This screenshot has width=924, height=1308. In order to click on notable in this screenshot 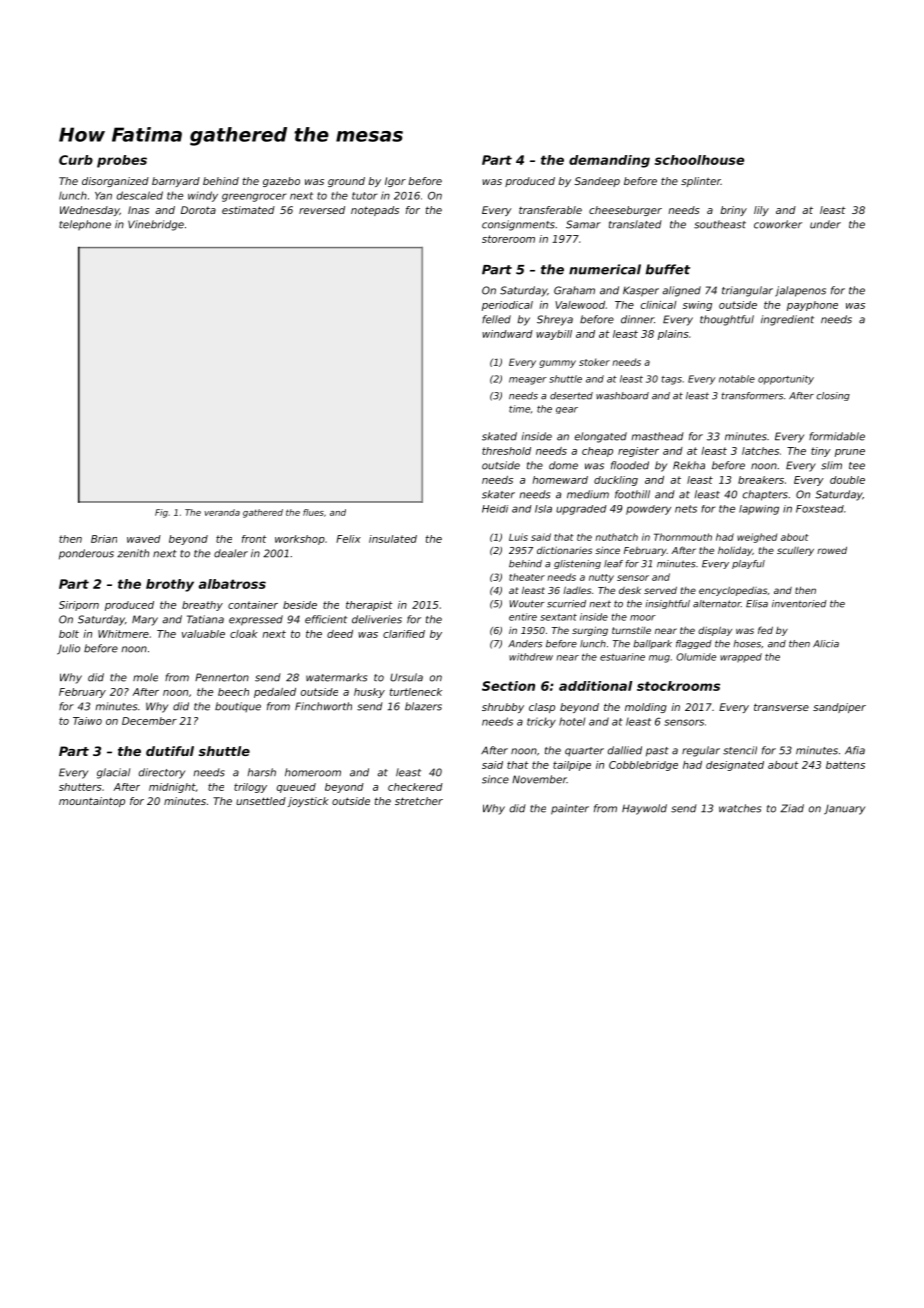, I will do `click(737, 379)`.
